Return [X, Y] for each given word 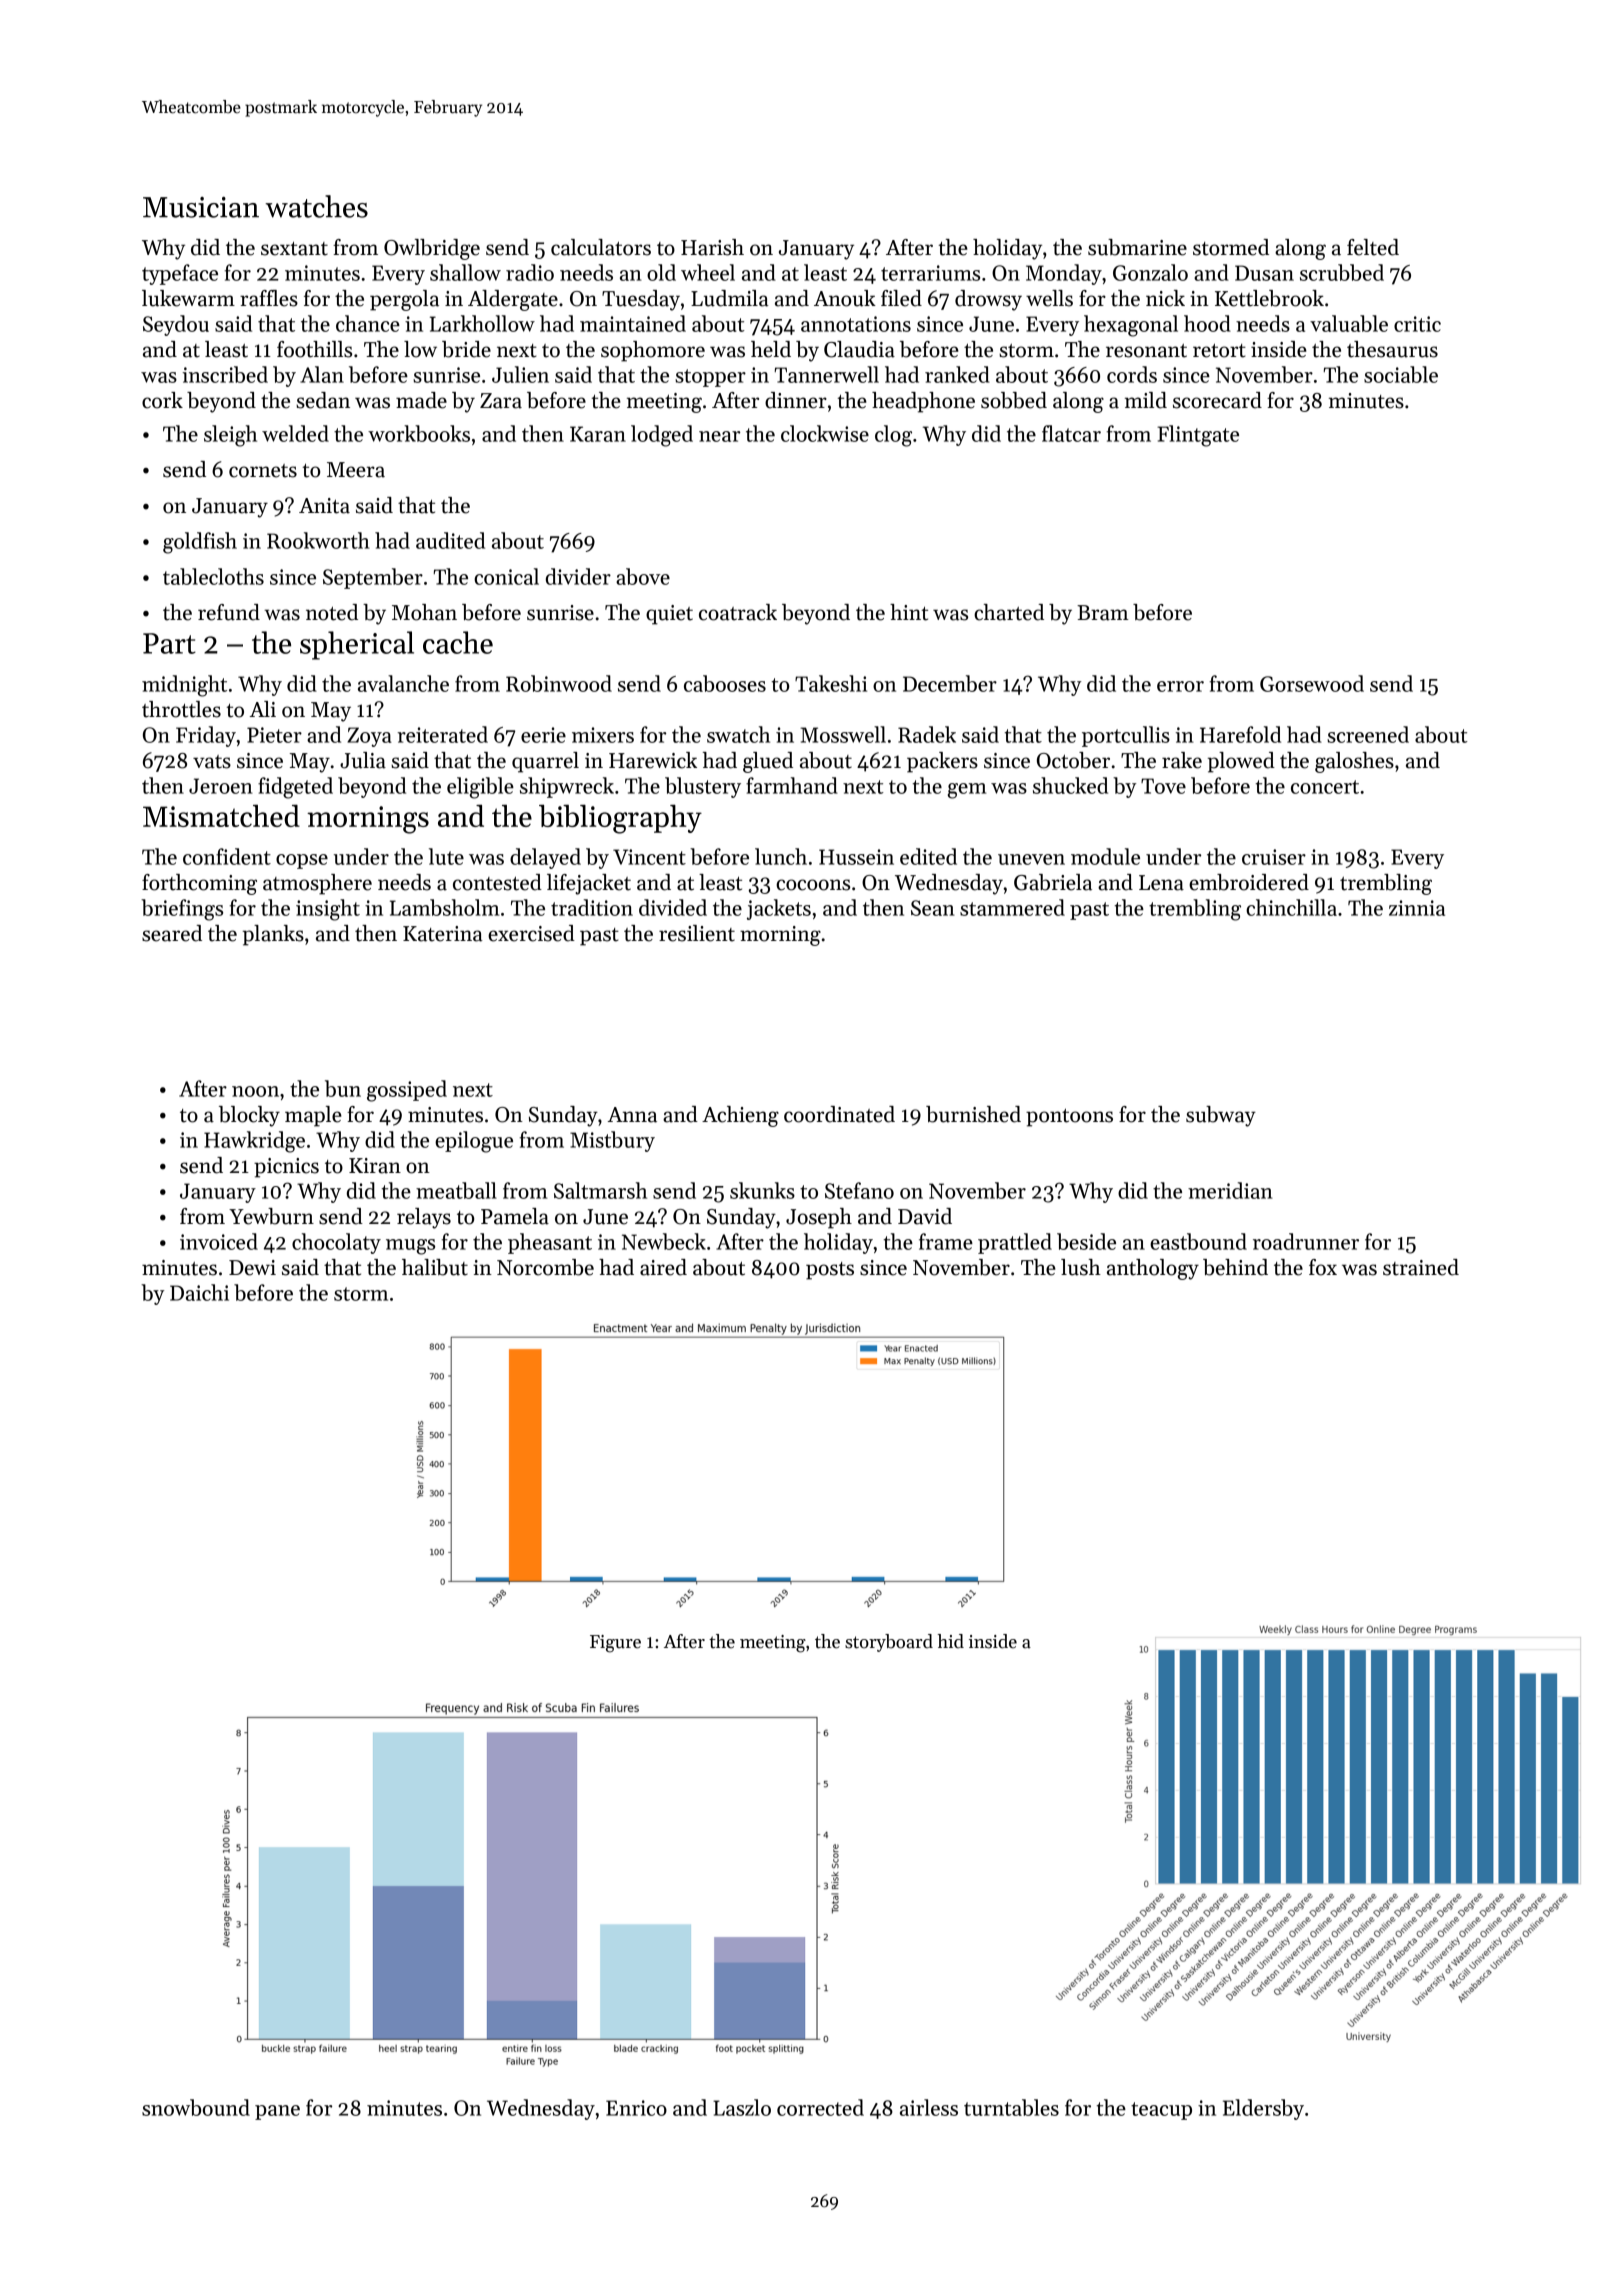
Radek [927, 734]
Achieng [740, 1116]
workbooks [419, 433]
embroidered [1249, 882]
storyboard [889, 1643]
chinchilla [1291, 907]
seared [172, 933]
